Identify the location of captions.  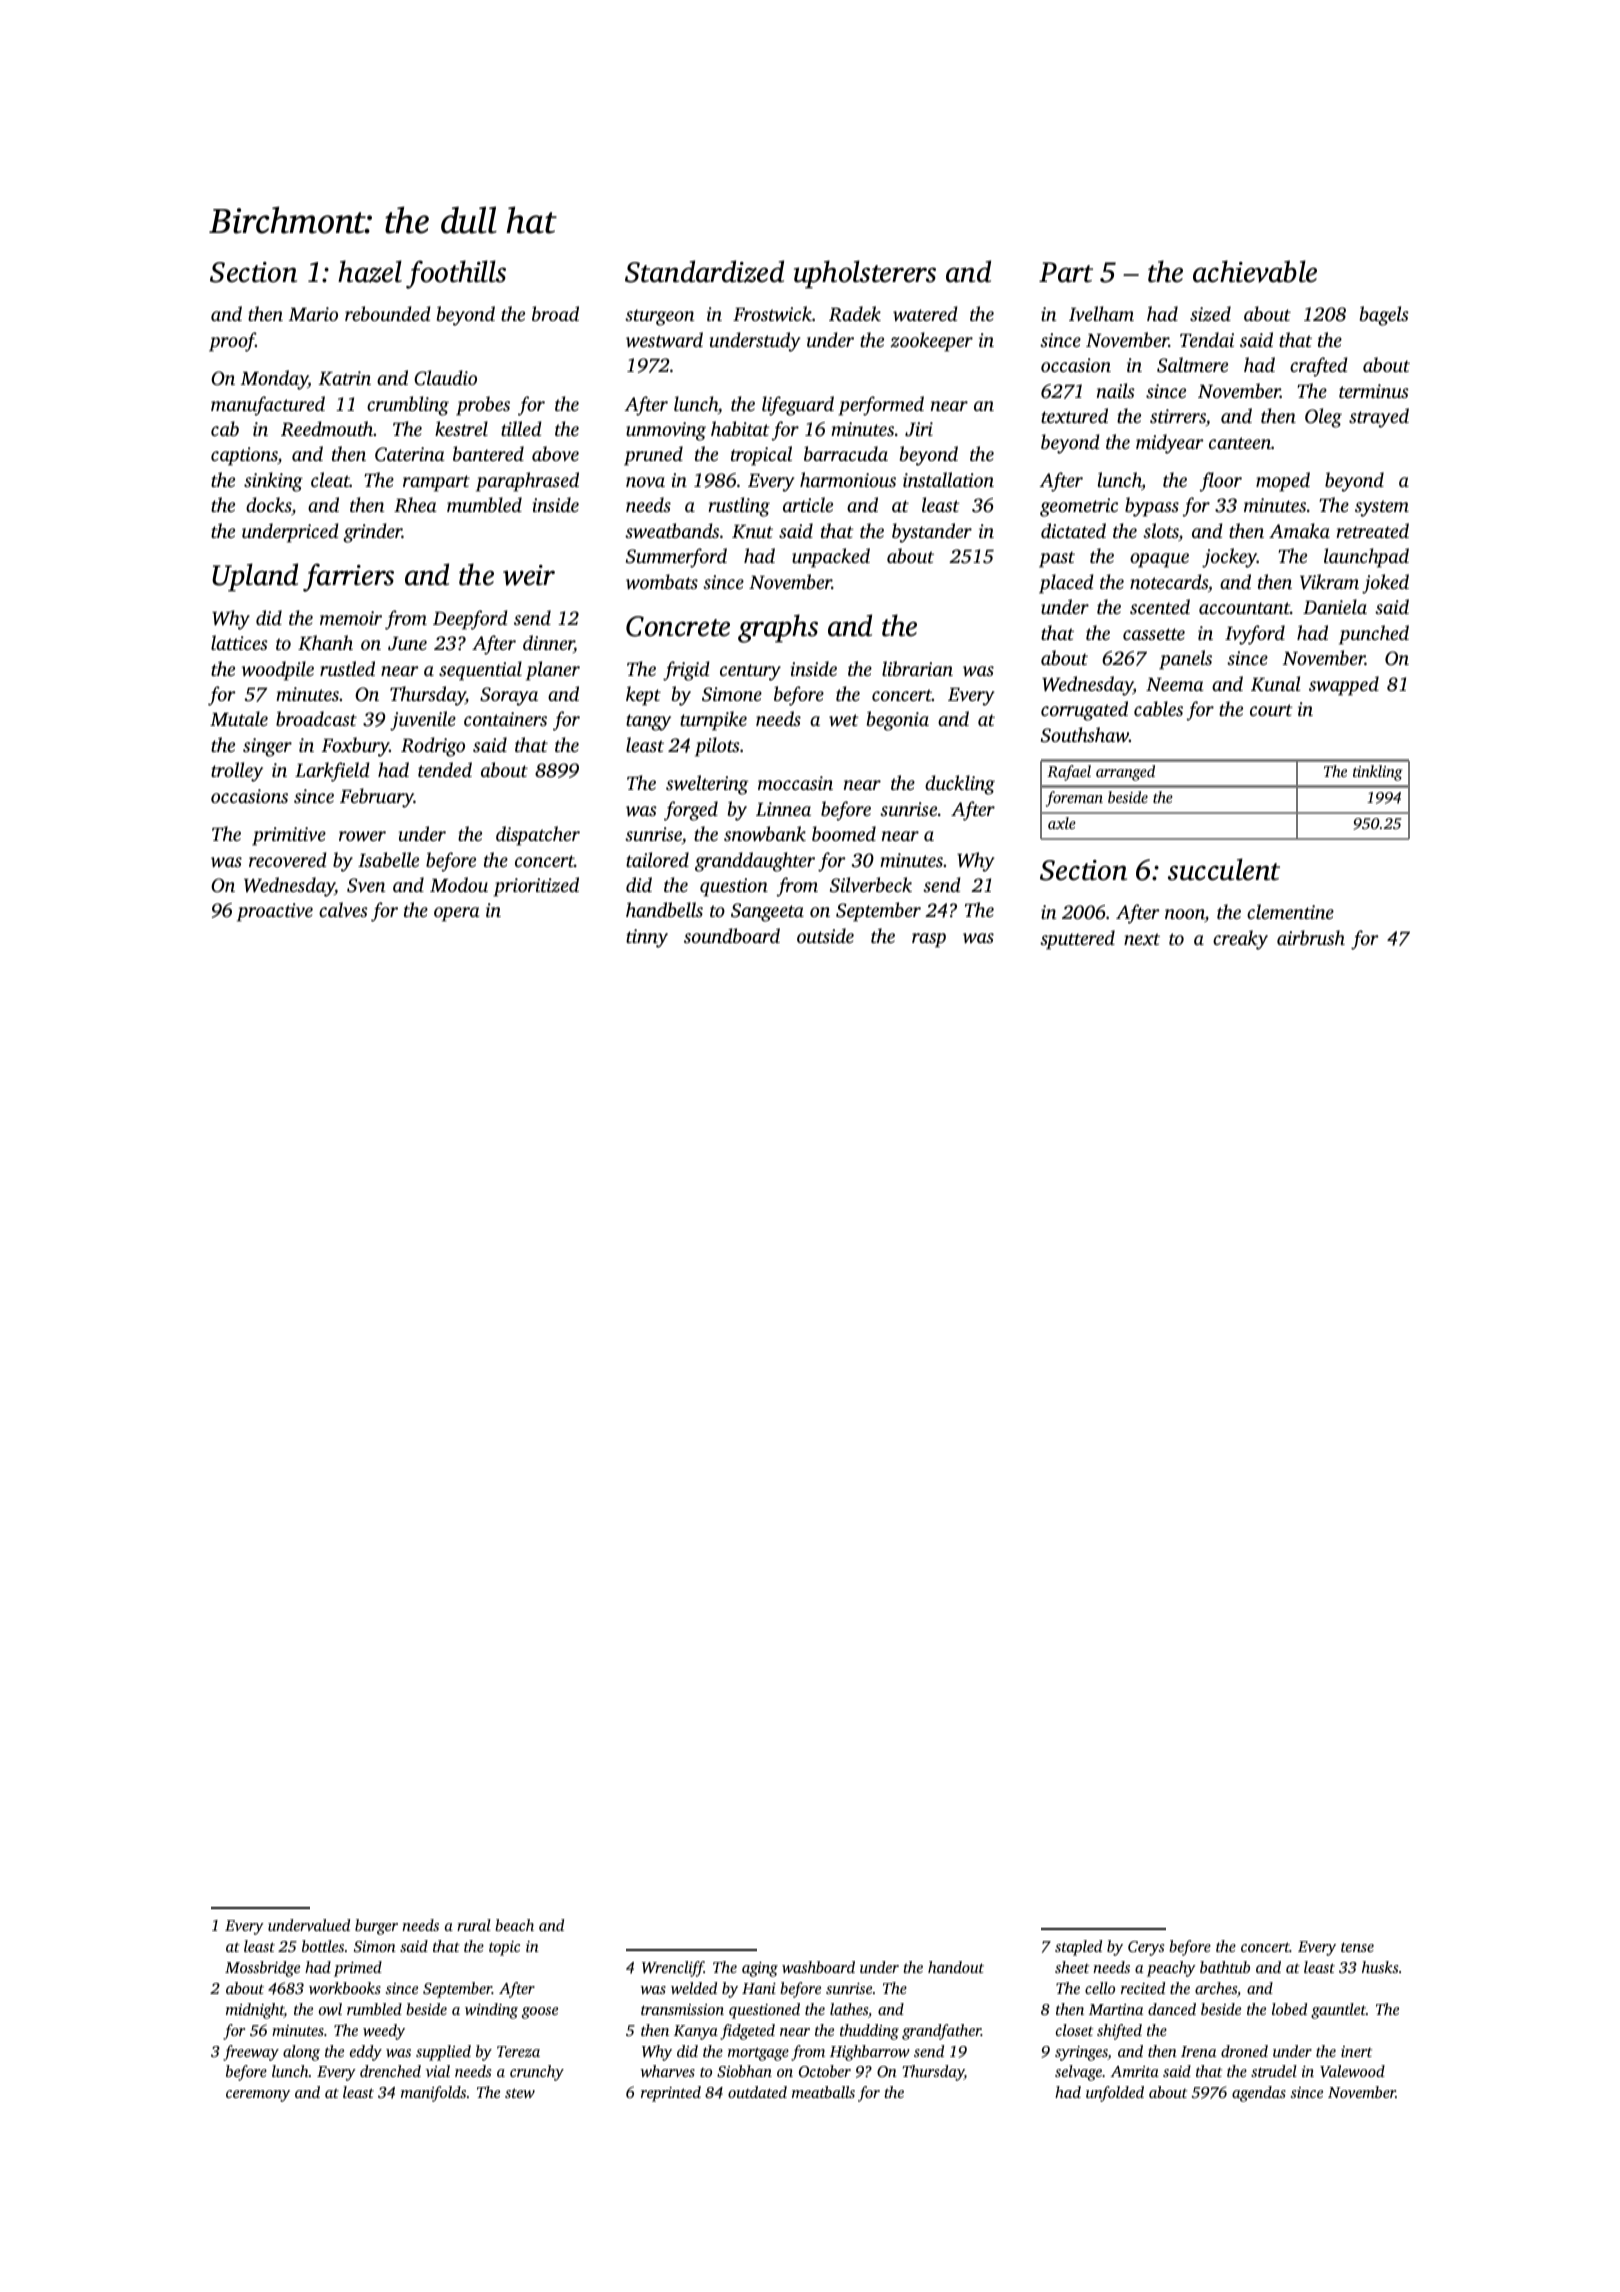
(244, 456).
